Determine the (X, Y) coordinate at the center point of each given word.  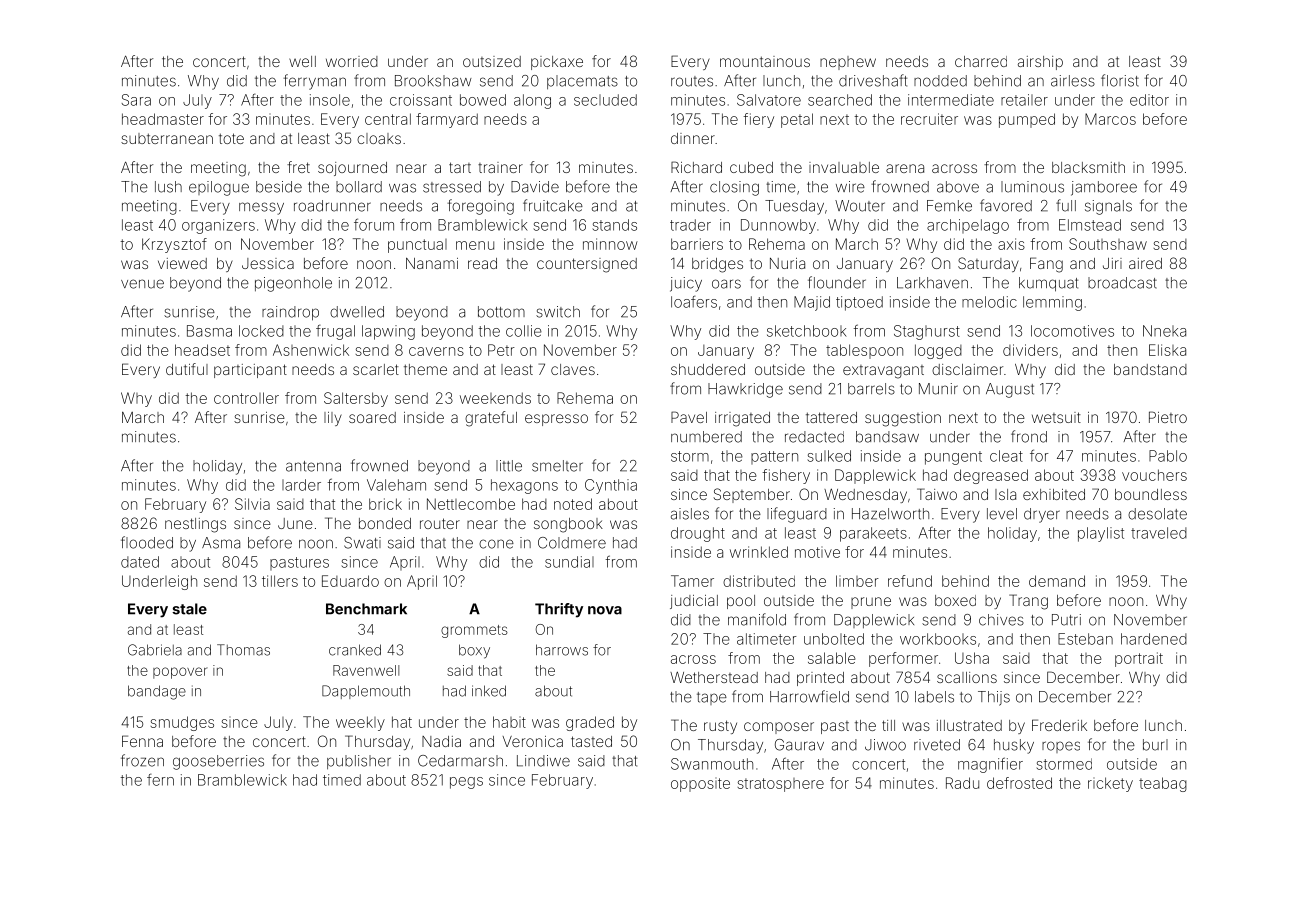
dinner (693, 138)
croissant (421, 100)
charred (981, 61)
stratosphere (780, 785)
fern (160, 779)
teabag (1163, 784)
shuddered (708, 369)
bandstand (1150, 369)
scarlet (376, 369)
